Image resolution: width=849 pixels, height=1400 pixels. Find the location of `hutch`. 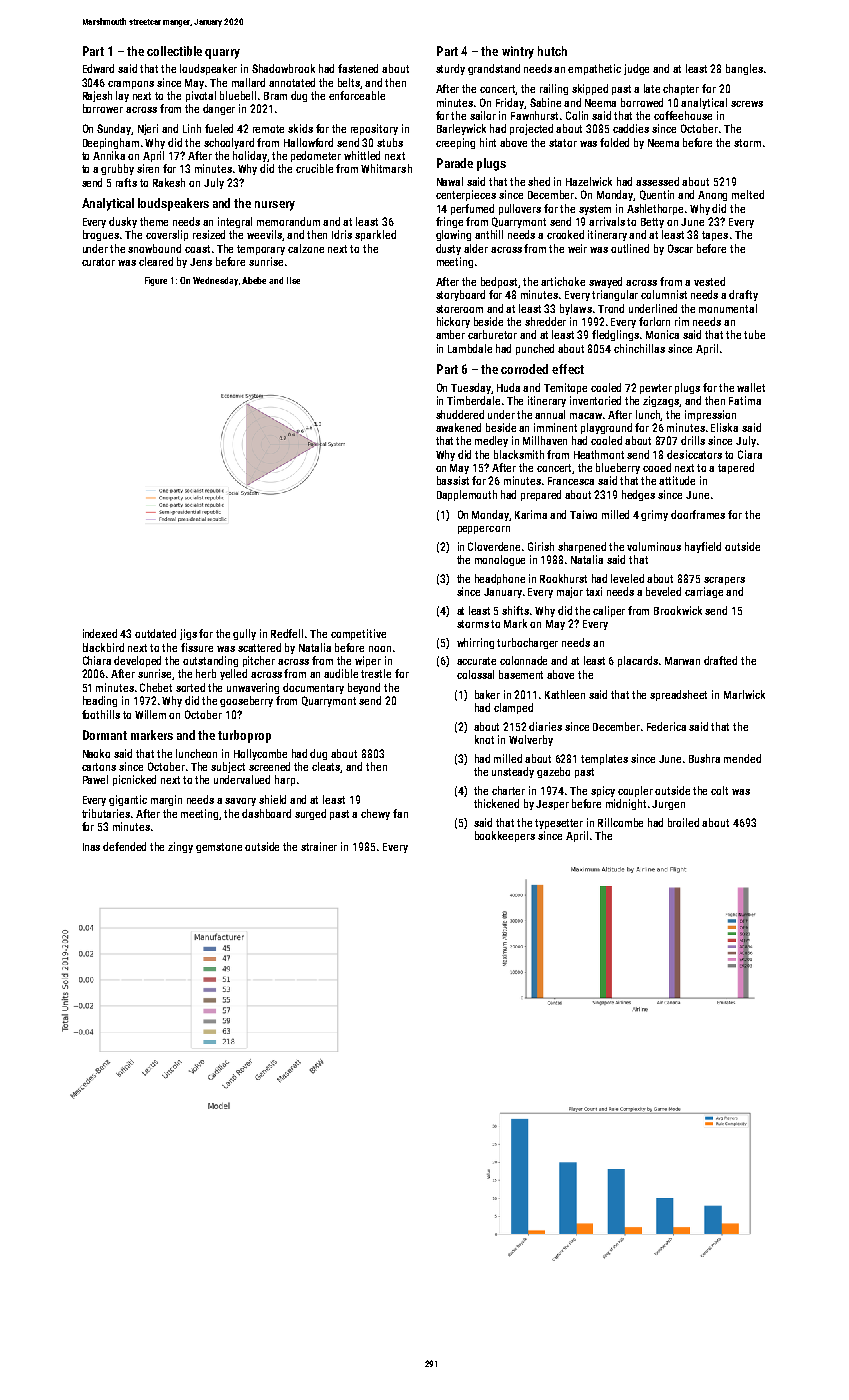

hutch is located at coordinates (552, 51).
